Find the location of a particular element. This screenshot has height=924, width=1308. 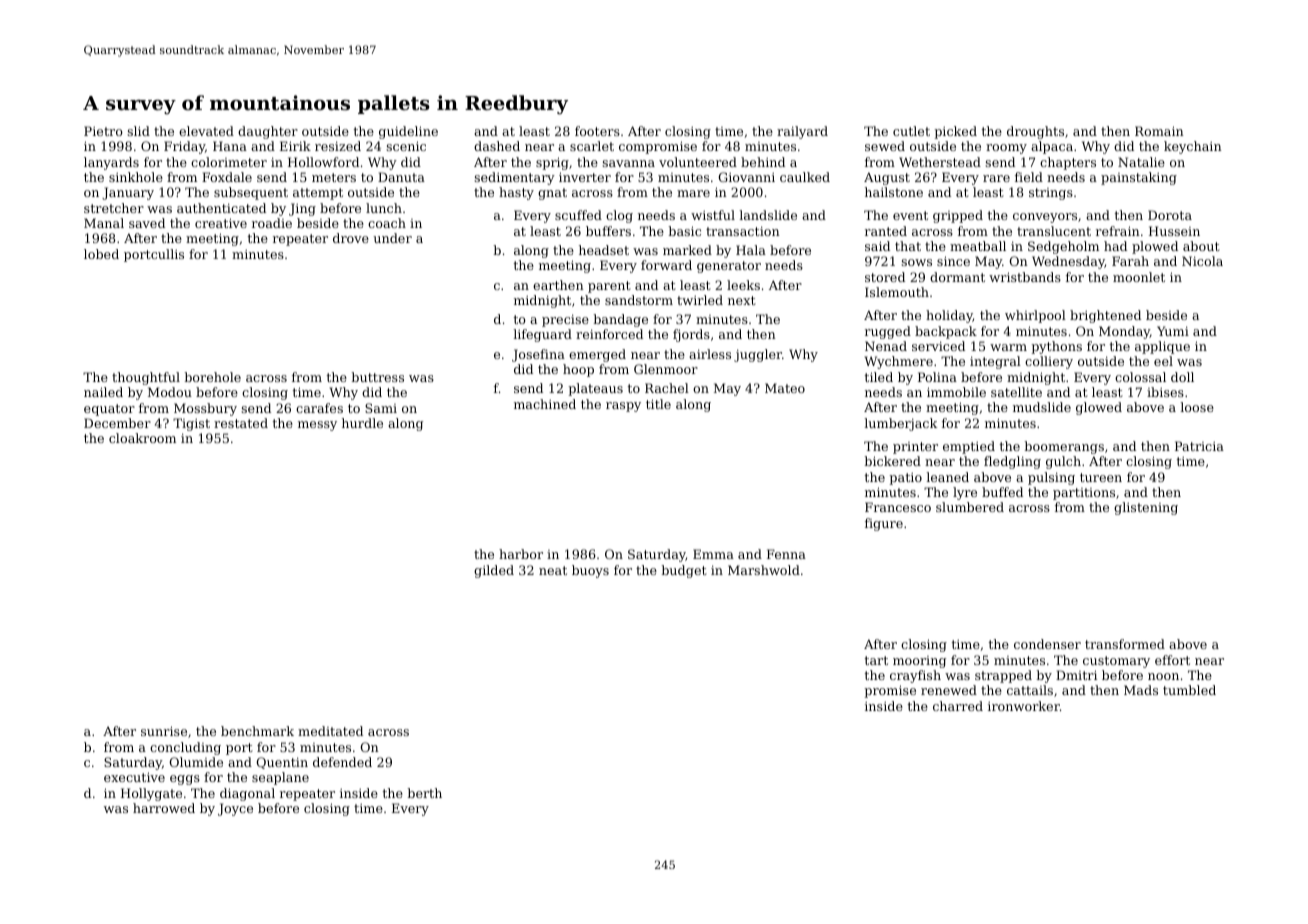

droughts is located at coordinates (1035, 132).
